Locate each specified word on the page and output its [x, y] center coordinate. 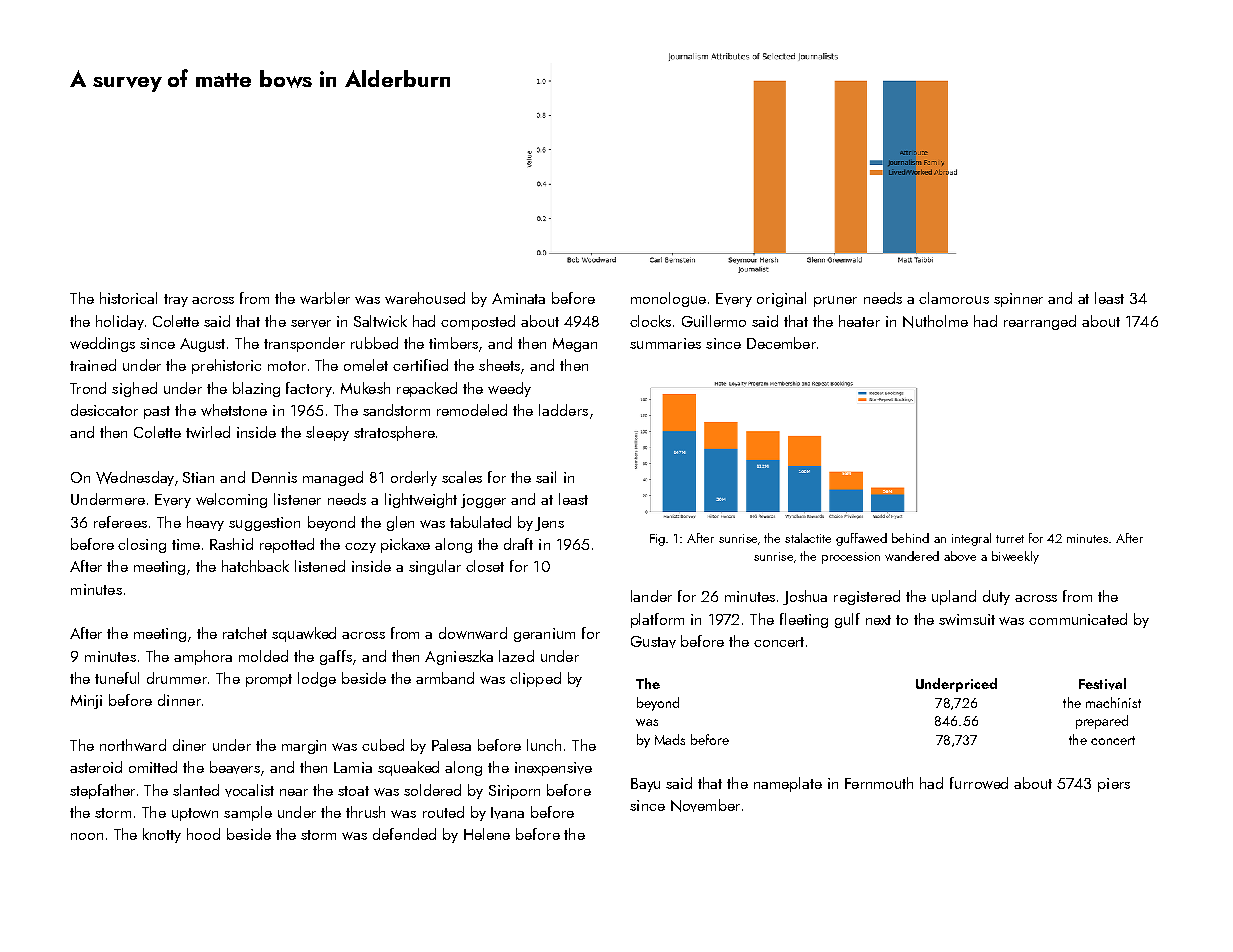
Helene [487, 834]
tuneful [117, 678]
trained [93, 365]
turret [1010, 539]
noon [87, 836]
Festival [1102, 684]
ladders [563, 410]
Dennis [274, 477]
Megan [575, 345]
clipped [535, 679]
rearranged [1040, 322]
